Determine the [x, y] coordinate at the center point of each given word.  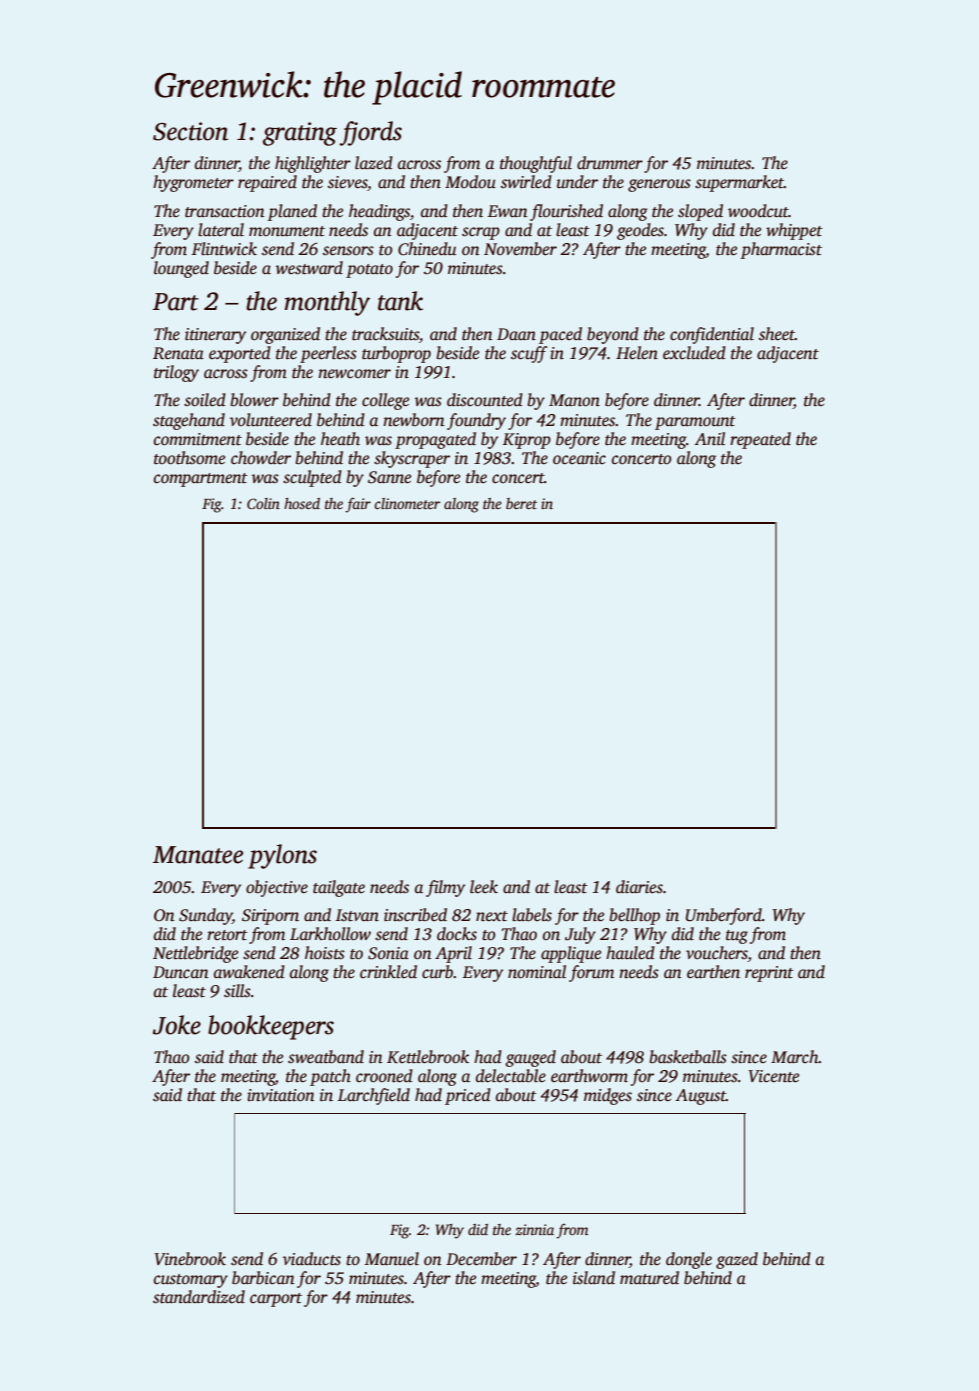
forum [591, 973]
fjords [370, 133]
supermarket [739, 183]
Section [190, 131]
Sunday [205, 916]
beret [521, 503]
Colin [263, 503]
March [795, 1057]
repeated [760, 440]
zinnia [534, 1229]
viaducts [312, 1259]
